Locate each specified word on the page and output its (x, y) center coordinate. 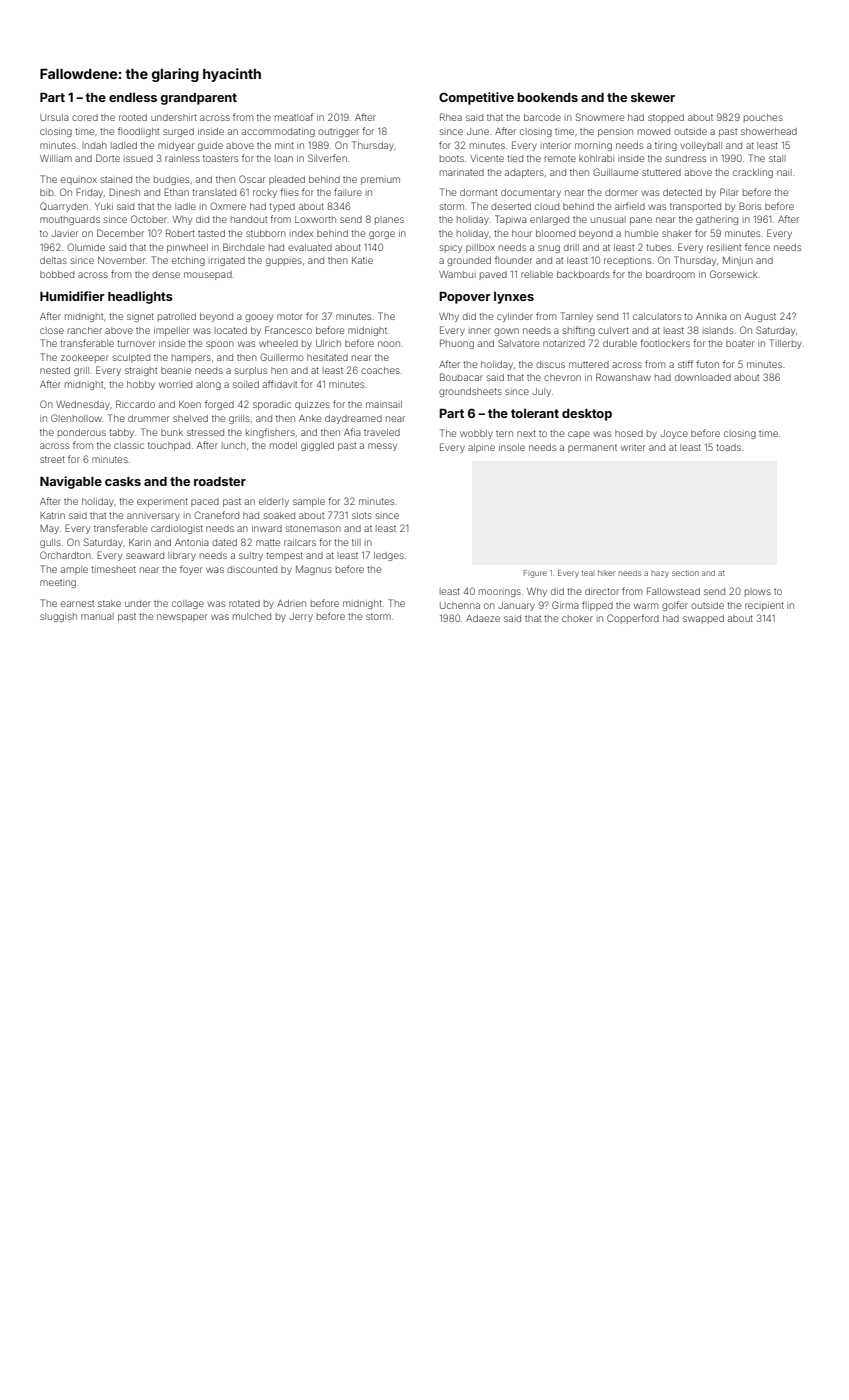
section (685, 573)
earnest (77, 604)
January (516, 606)
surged (178, 132)
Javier (64, 233)
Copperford (633, 619)
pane (641, 221)
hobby (141, 385)
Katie (362, 260)
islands (718, 330)
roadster (220, 481)
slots (362, 515)
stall (777, 158)
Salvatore (518, 343)
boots (452, 158)
